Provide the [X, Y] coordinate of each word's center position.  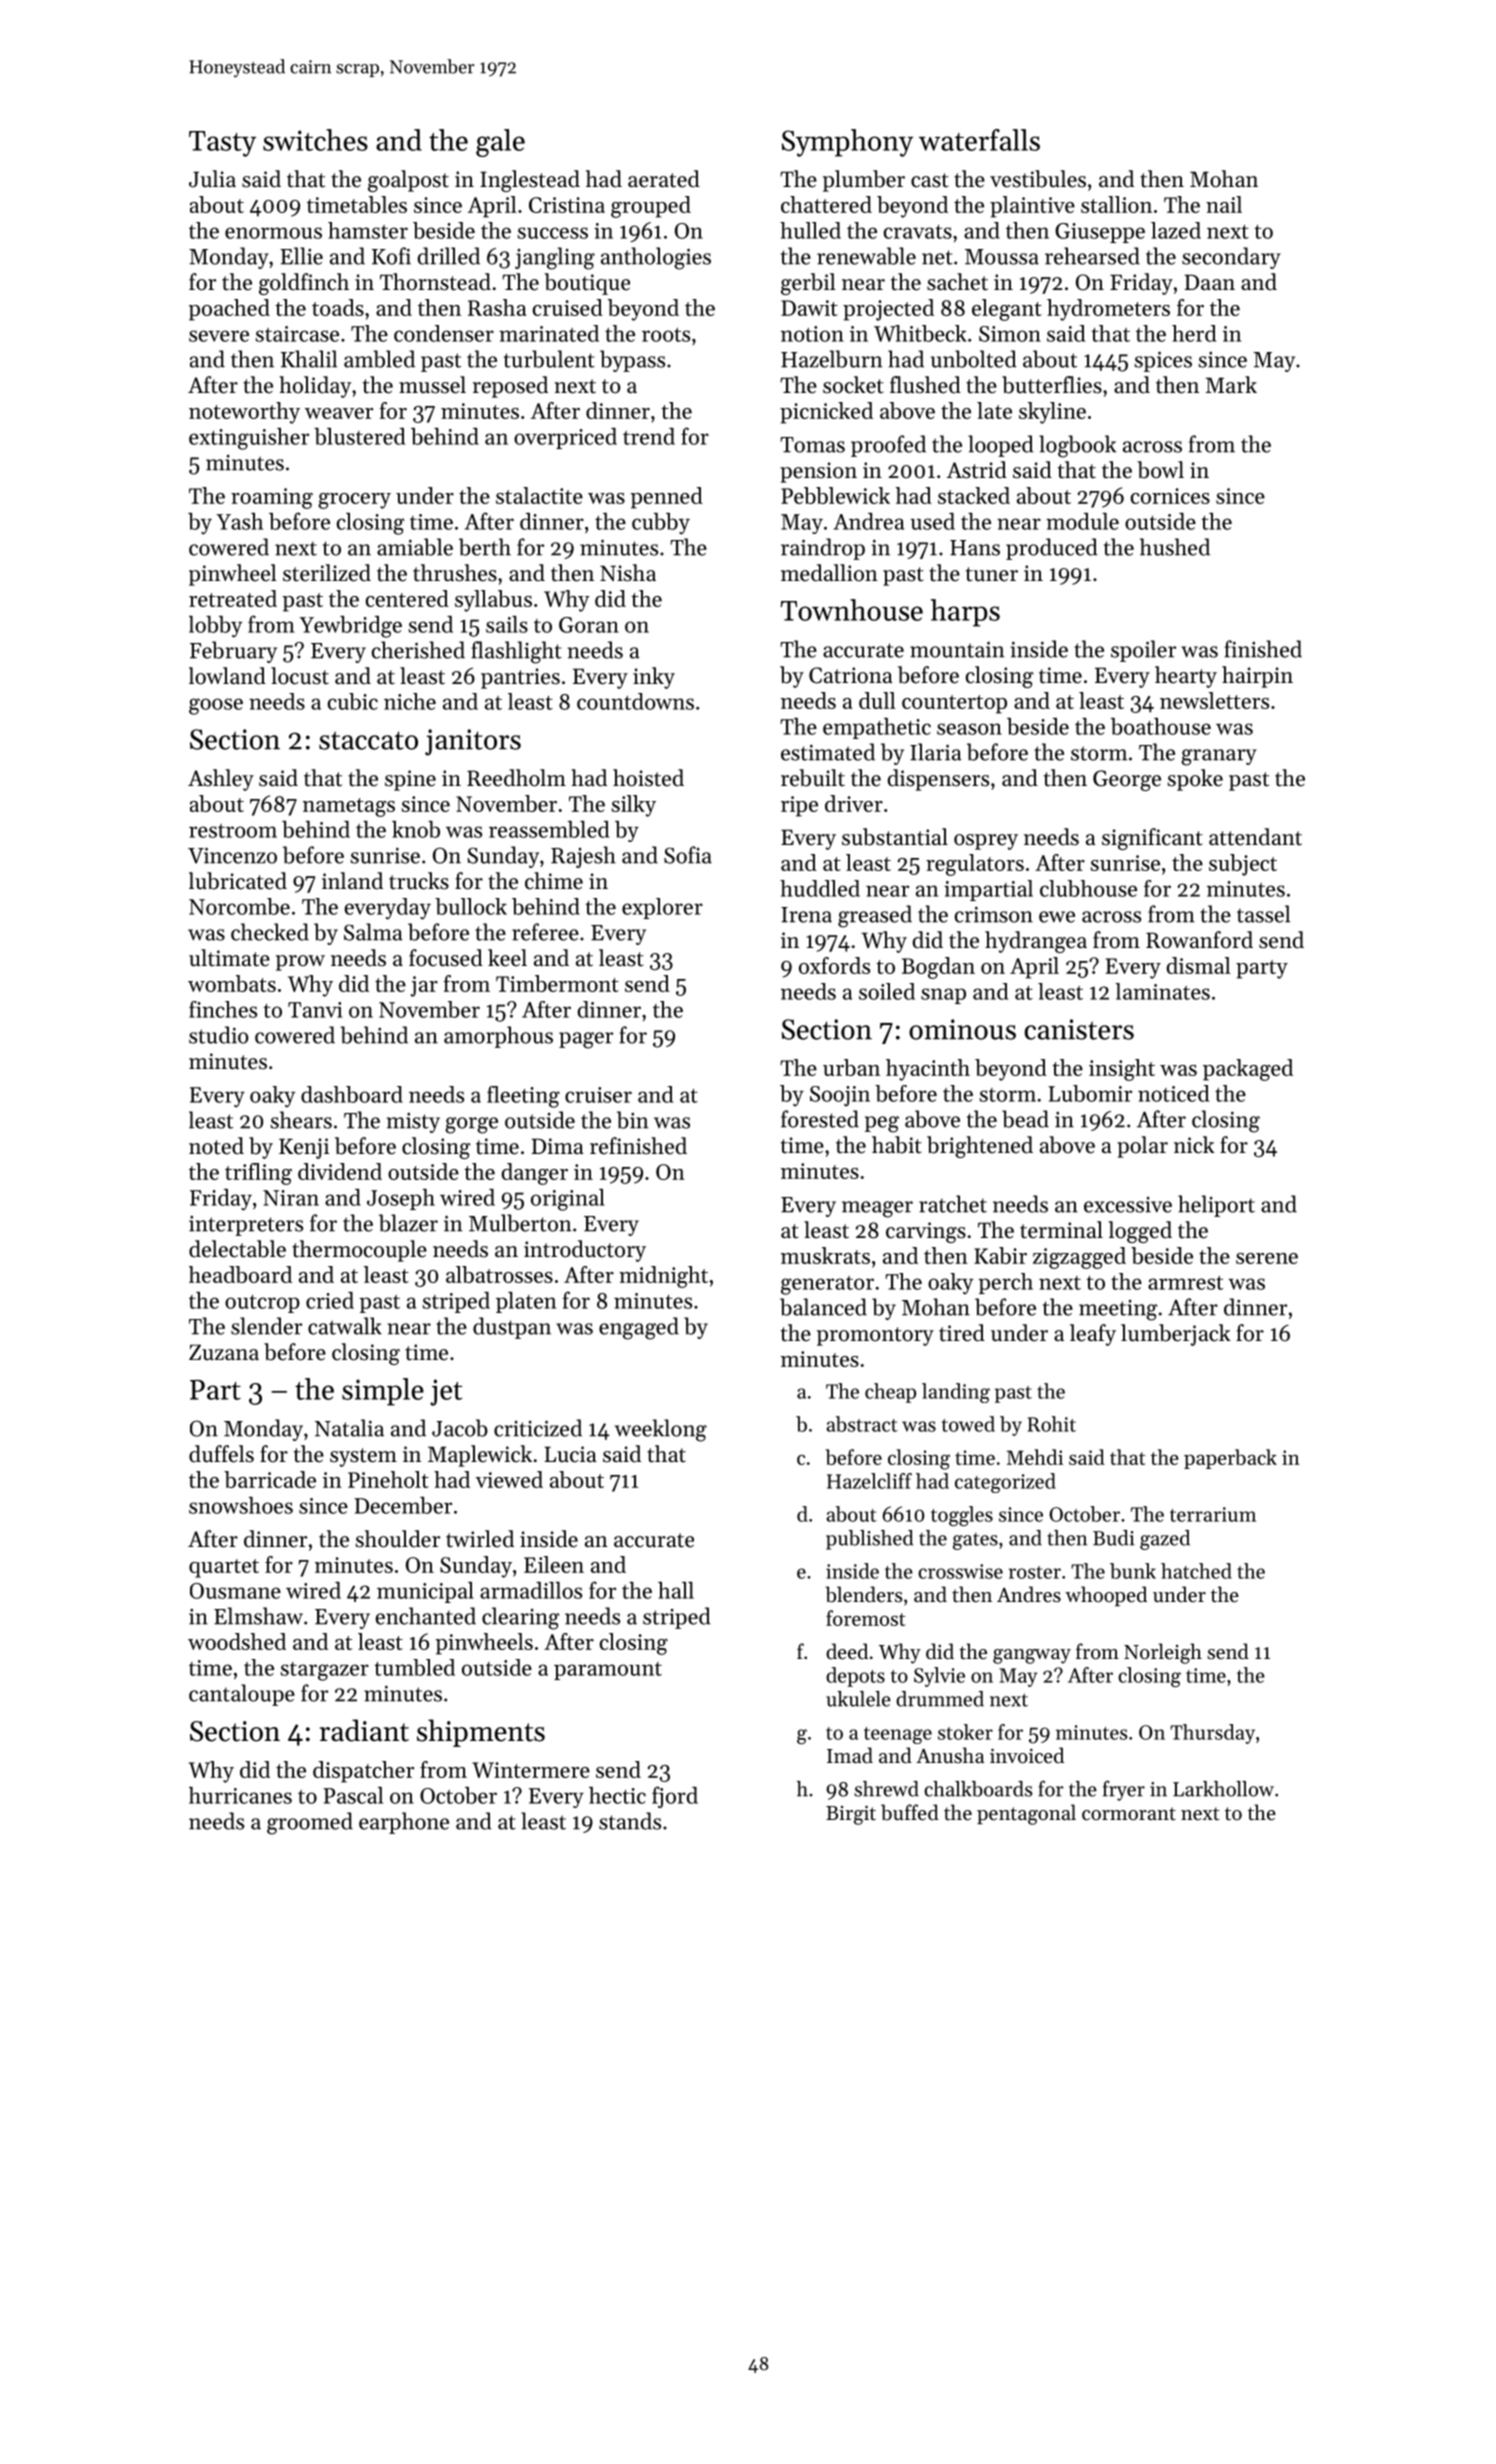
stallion [1116, 204]
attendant [1255, 837]
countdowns [635, 701]
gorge [471, 1125]
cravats [918, 232]
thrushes [455, 573]
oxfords [834, 965]
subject [1243, 865]
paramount [608, 1671]
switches [315, 140]
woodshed [237, 1641]
